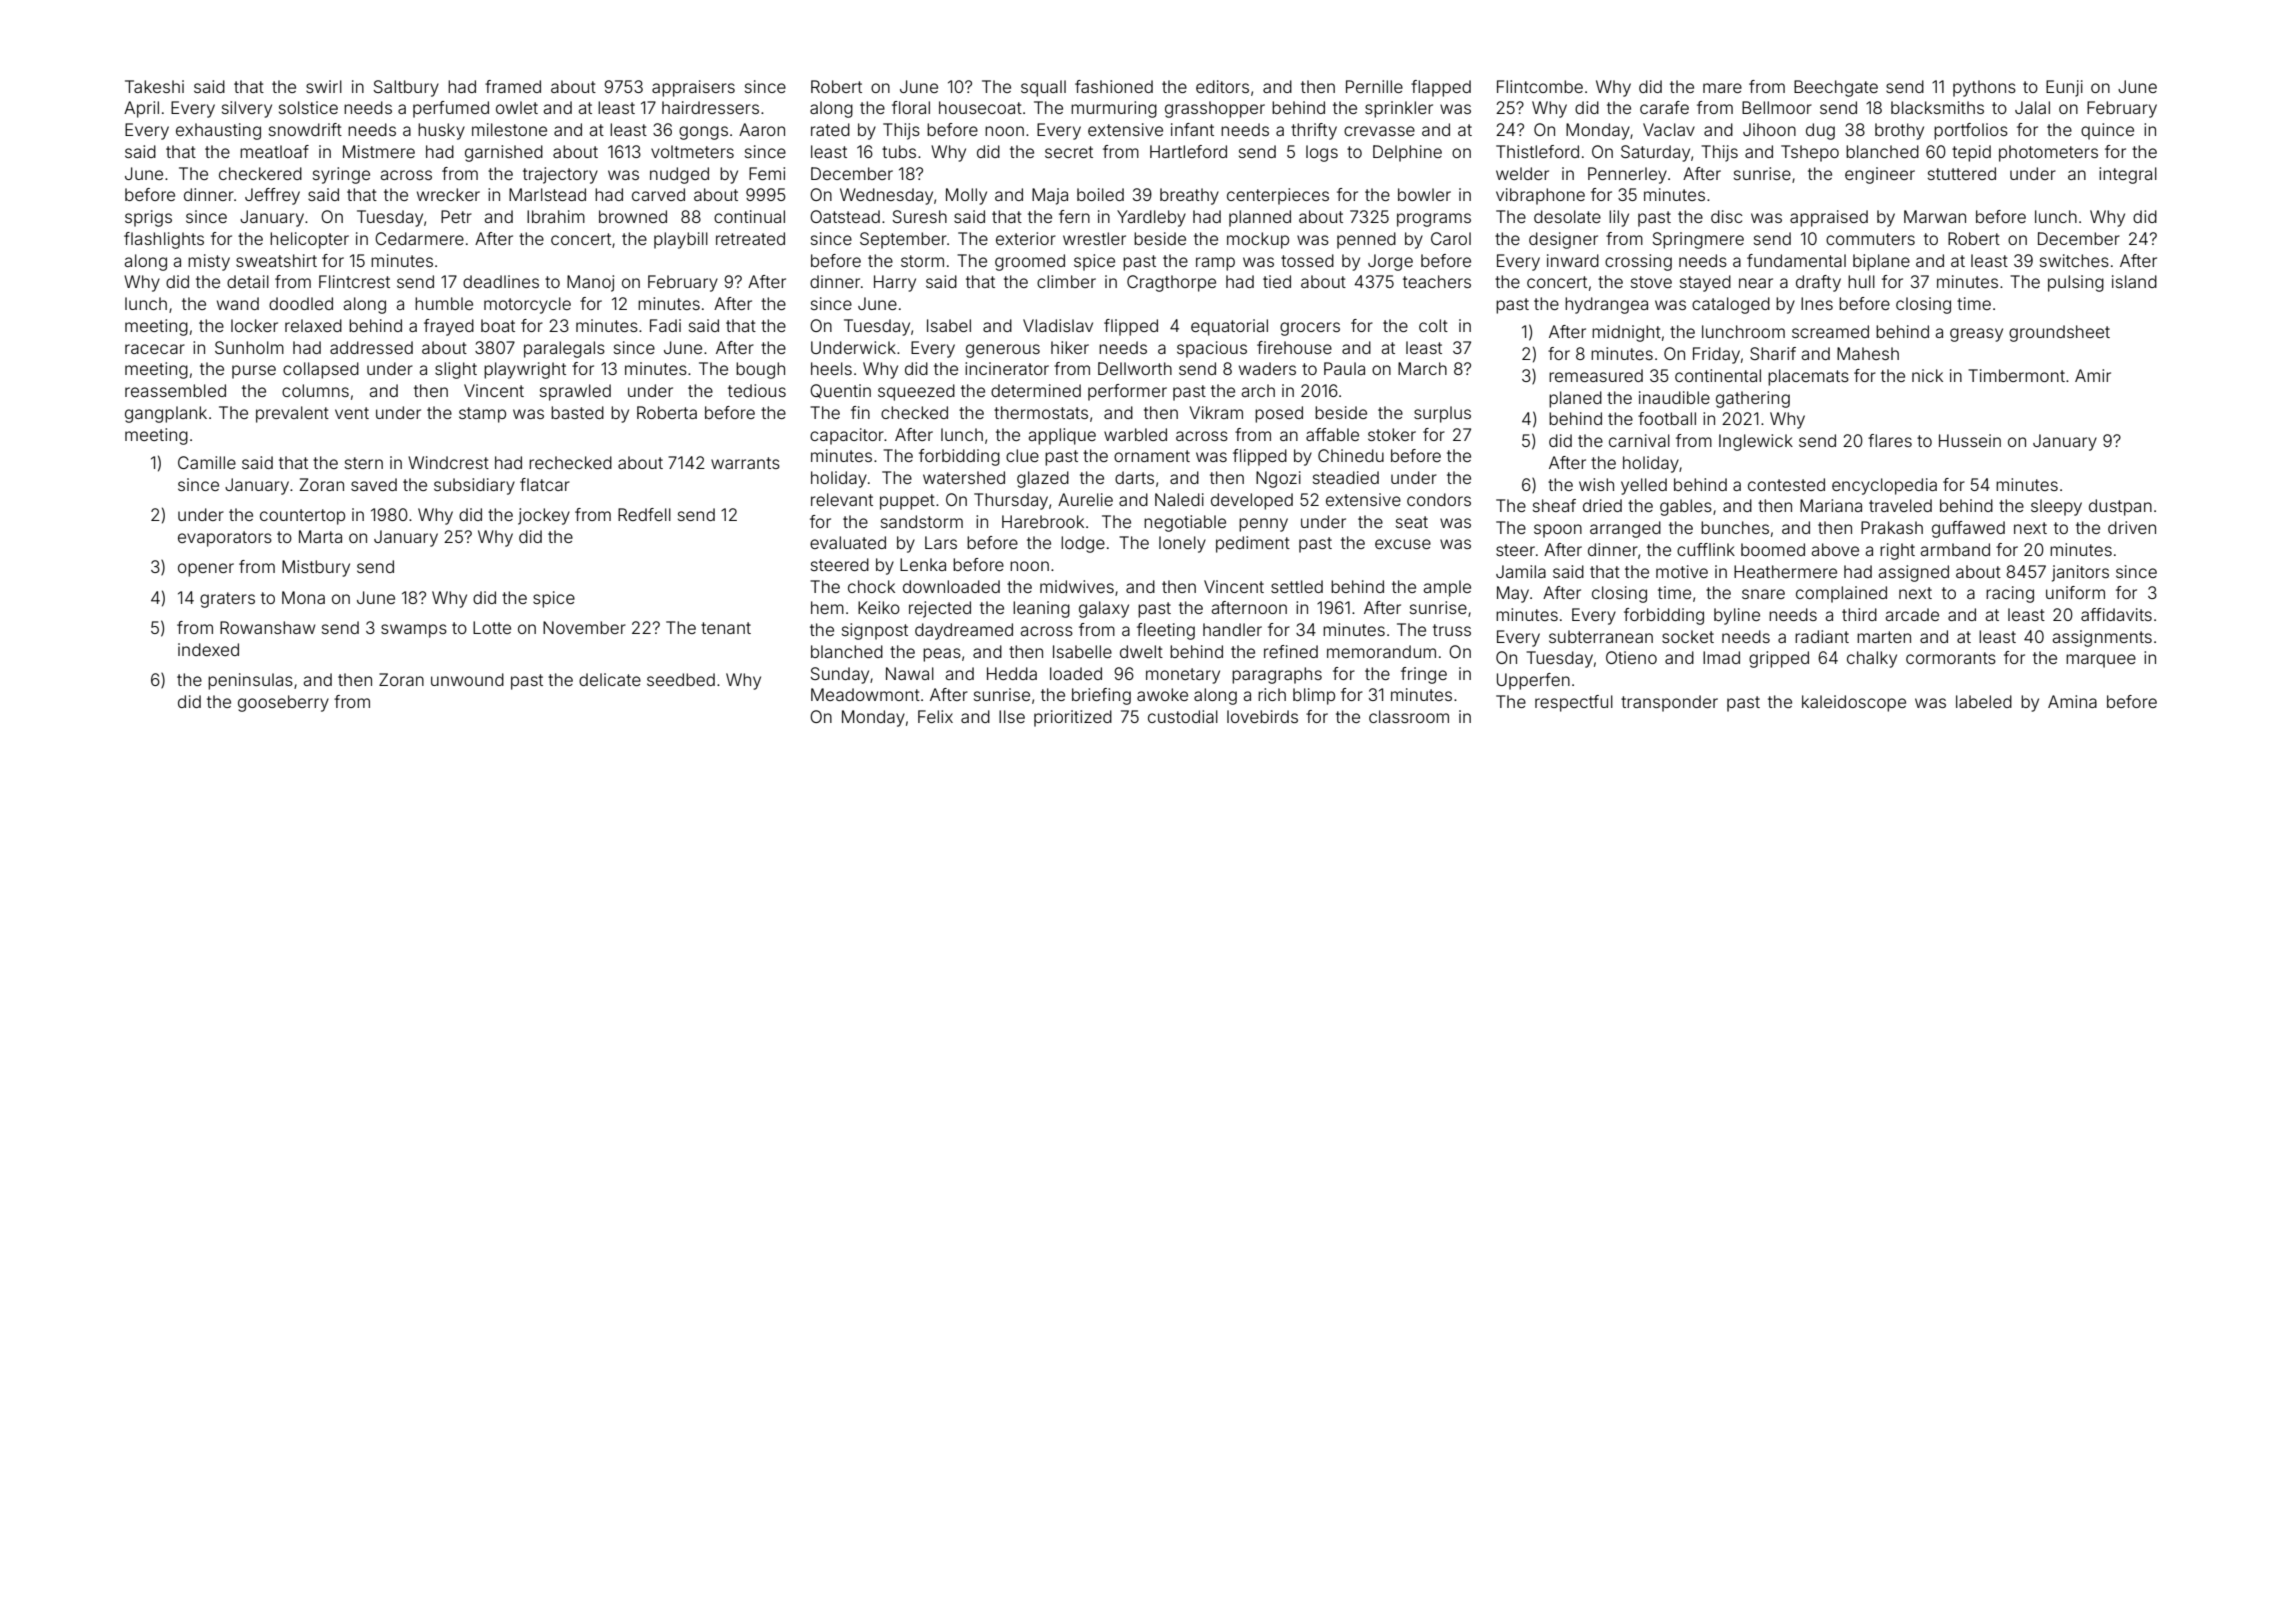 The width and height of the screenshot is (2282, 1614). Describe the element at coordinates (364, 463) in the screenshot. I see `stern` at that location.
